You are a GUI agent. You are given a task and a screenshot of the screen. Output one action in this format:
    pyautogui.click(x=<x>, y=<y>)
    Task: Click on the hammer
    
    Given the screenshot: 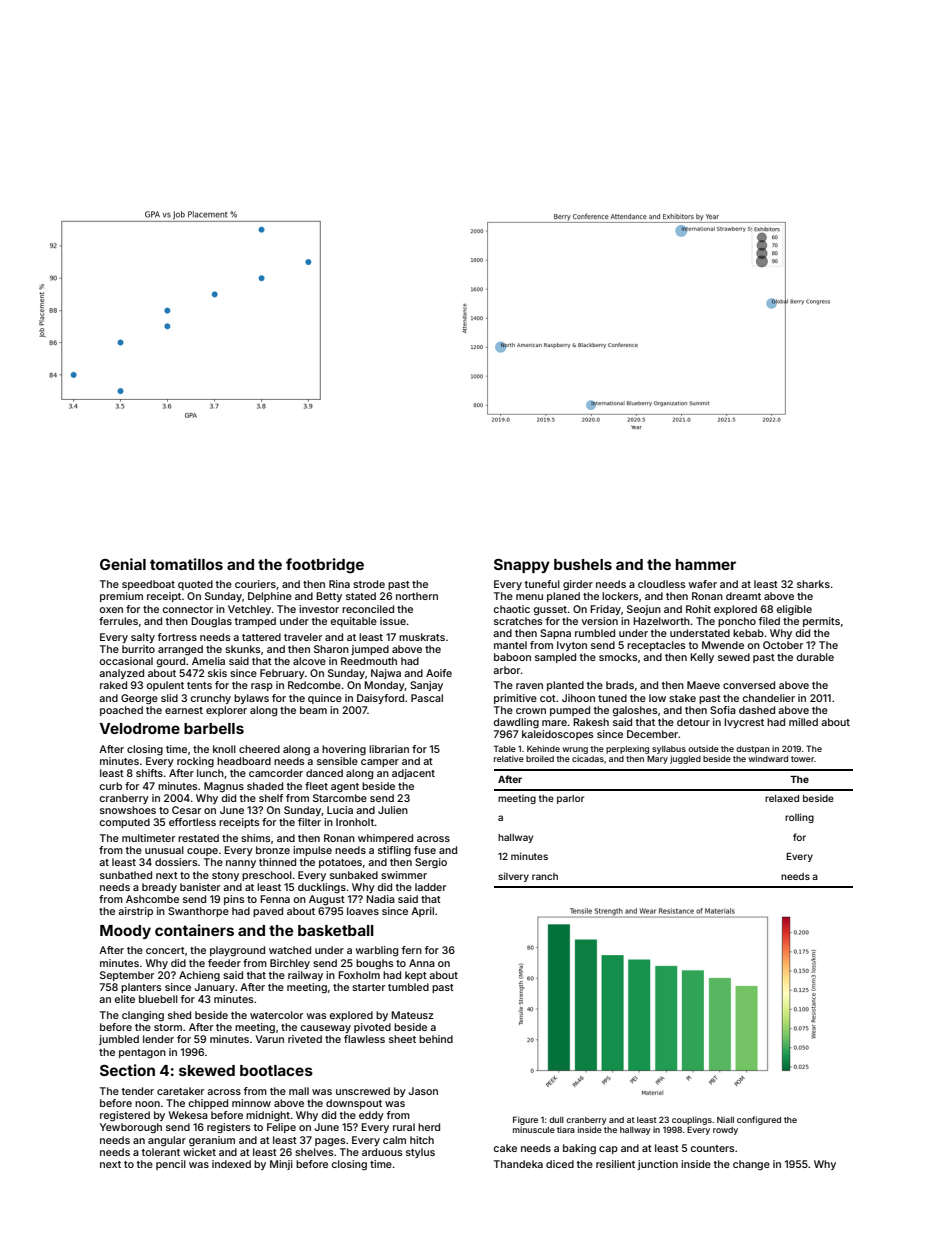 What is the action you would take?
    pyautogui.click(x=706, y=564)
